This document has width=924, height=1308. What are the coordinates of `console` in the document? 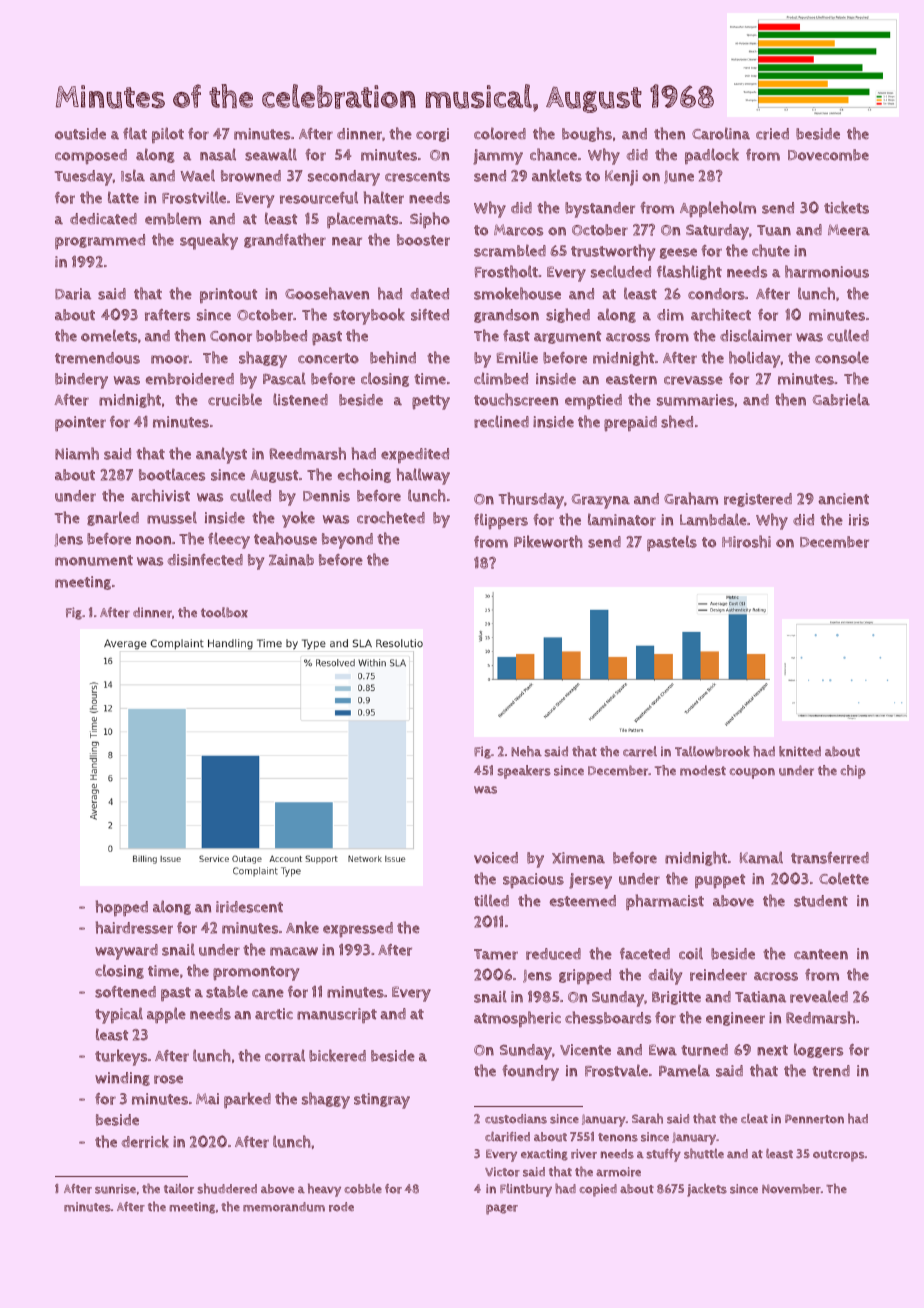 It's located at (842, 357).
